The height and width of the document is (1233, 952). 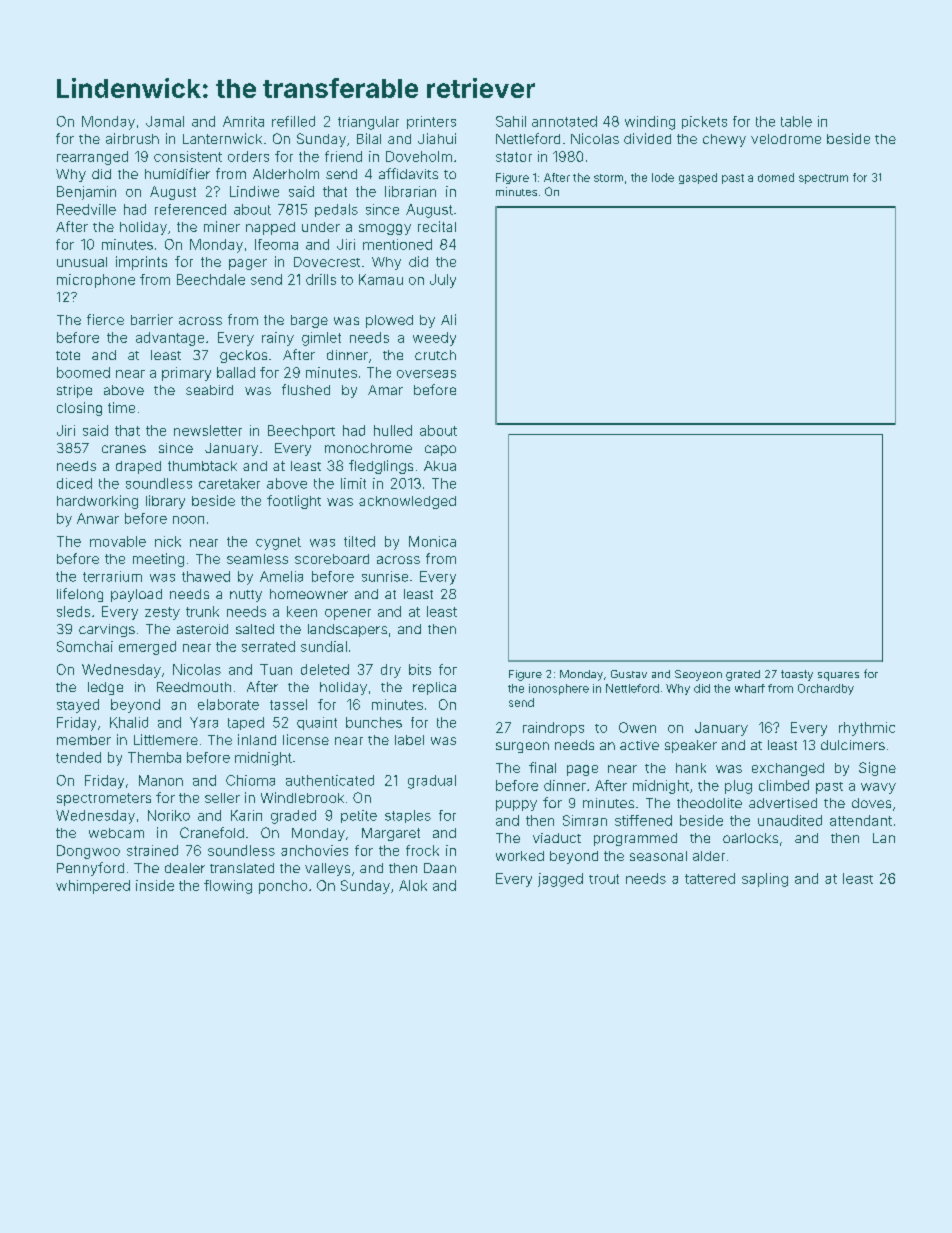 What do you see at coordinates (359, 816) in the document?
I see `petite` at bounding box center [359, 816].
